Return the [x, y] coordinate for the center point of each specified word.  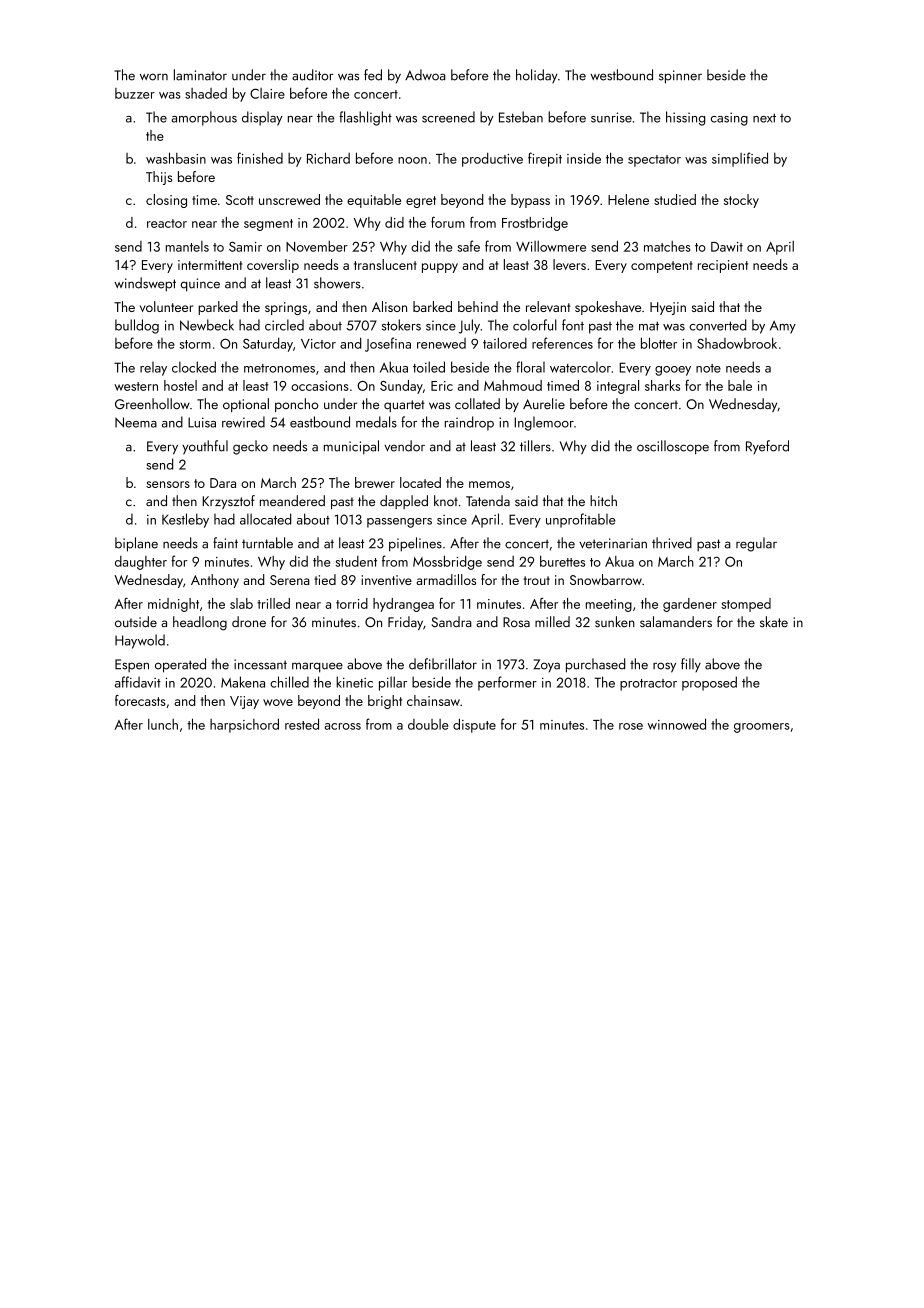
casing [729, 119]
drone [249, 621]
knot [446, 500]
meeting [609, 605]
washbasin [176, 158]
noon [412, 160]
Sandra [452, 621]
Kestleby [185, 520]
